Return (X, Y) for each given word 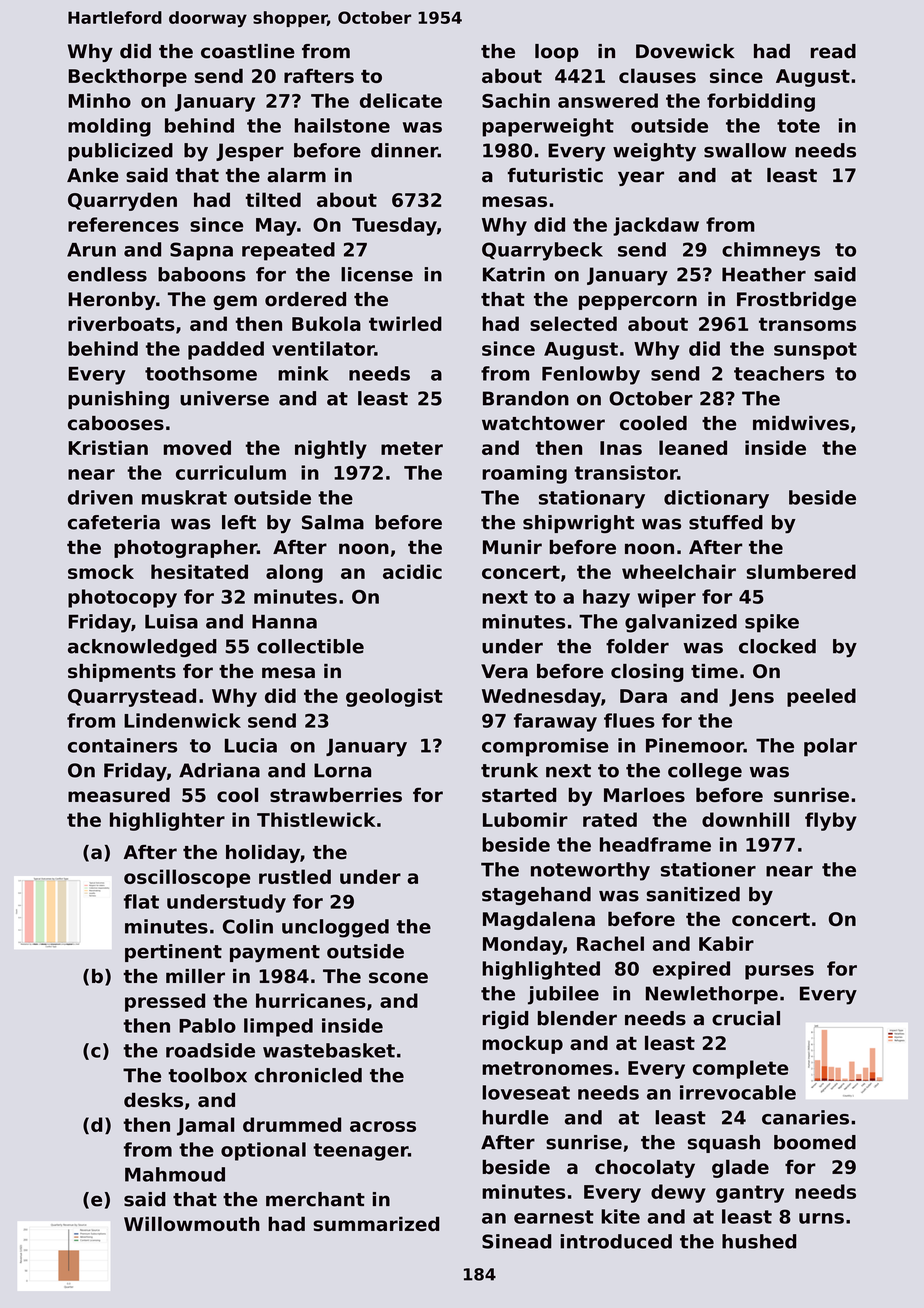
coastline (248, 51)
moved (197, 447)
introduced (616, 1241)
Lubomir (525, 819)
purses (779, 972)
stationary (592, 499)
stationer (708, 869)
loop (557, 53)
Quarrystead (132, 697)
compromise (545, 747)
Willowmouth (192, 1223)
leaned (693, 447)
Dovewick (685, 51)
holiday (263, 854)
